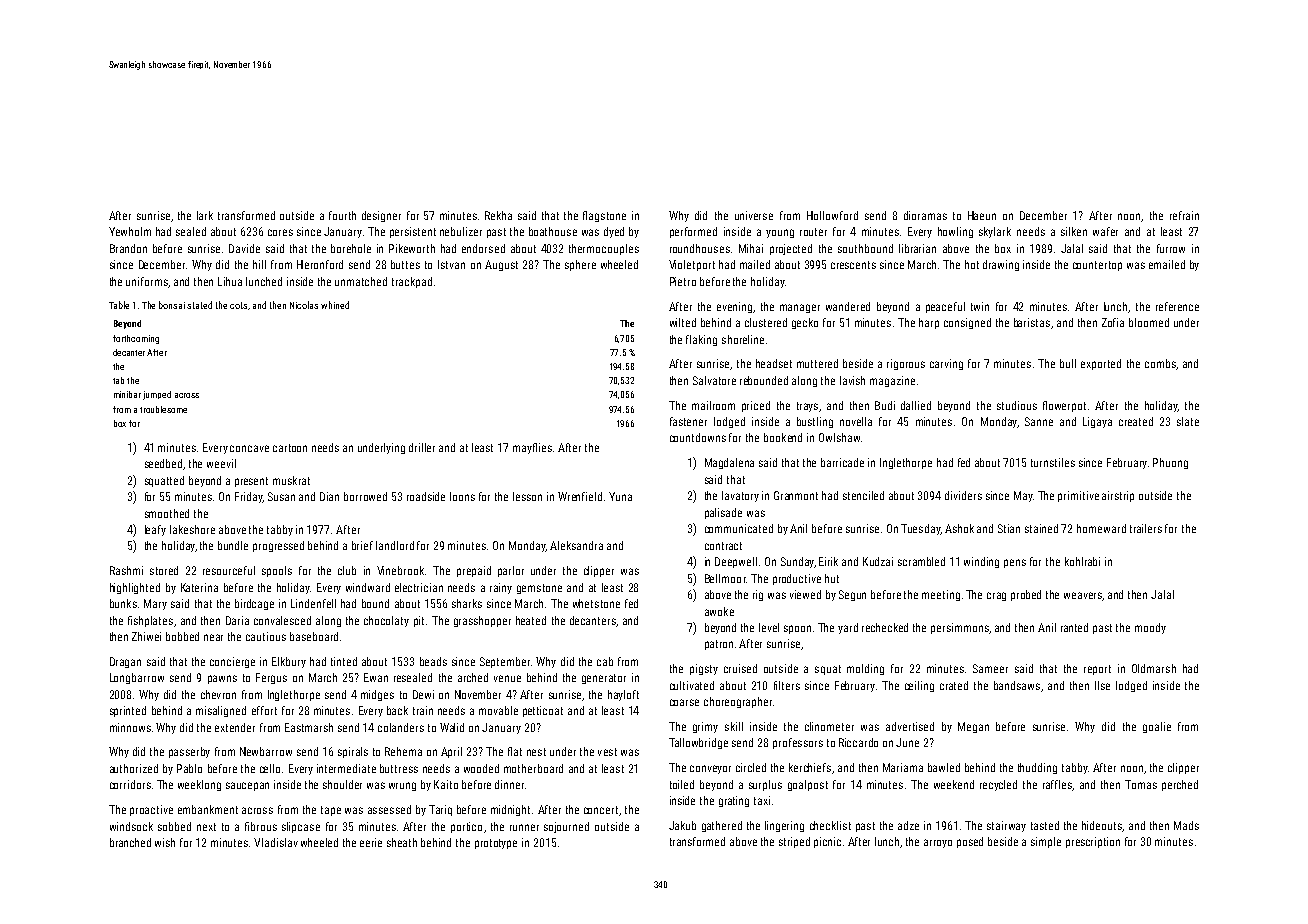 This image has width=1308, height=924. I want to click on molding, so click(865, 669).
